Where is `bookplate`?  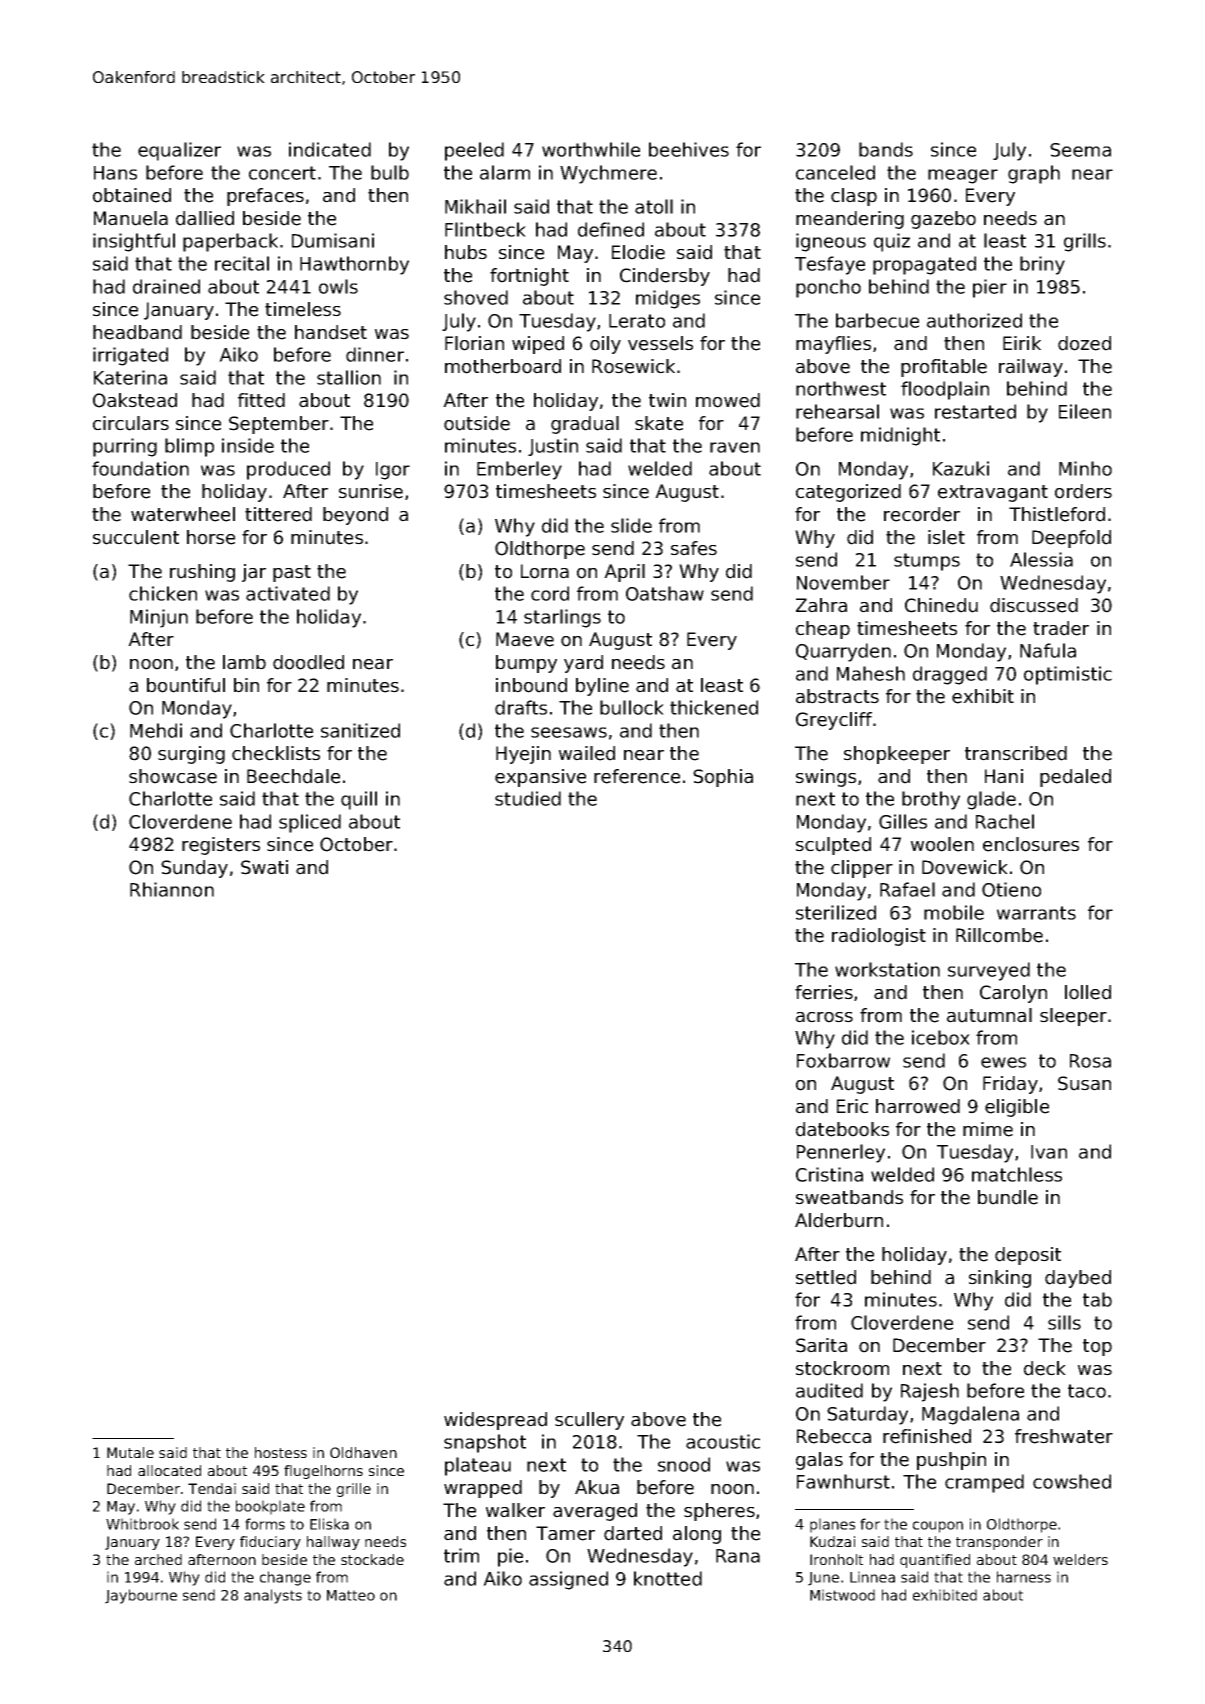 bookplate is located at coordinates (270, 1507).
